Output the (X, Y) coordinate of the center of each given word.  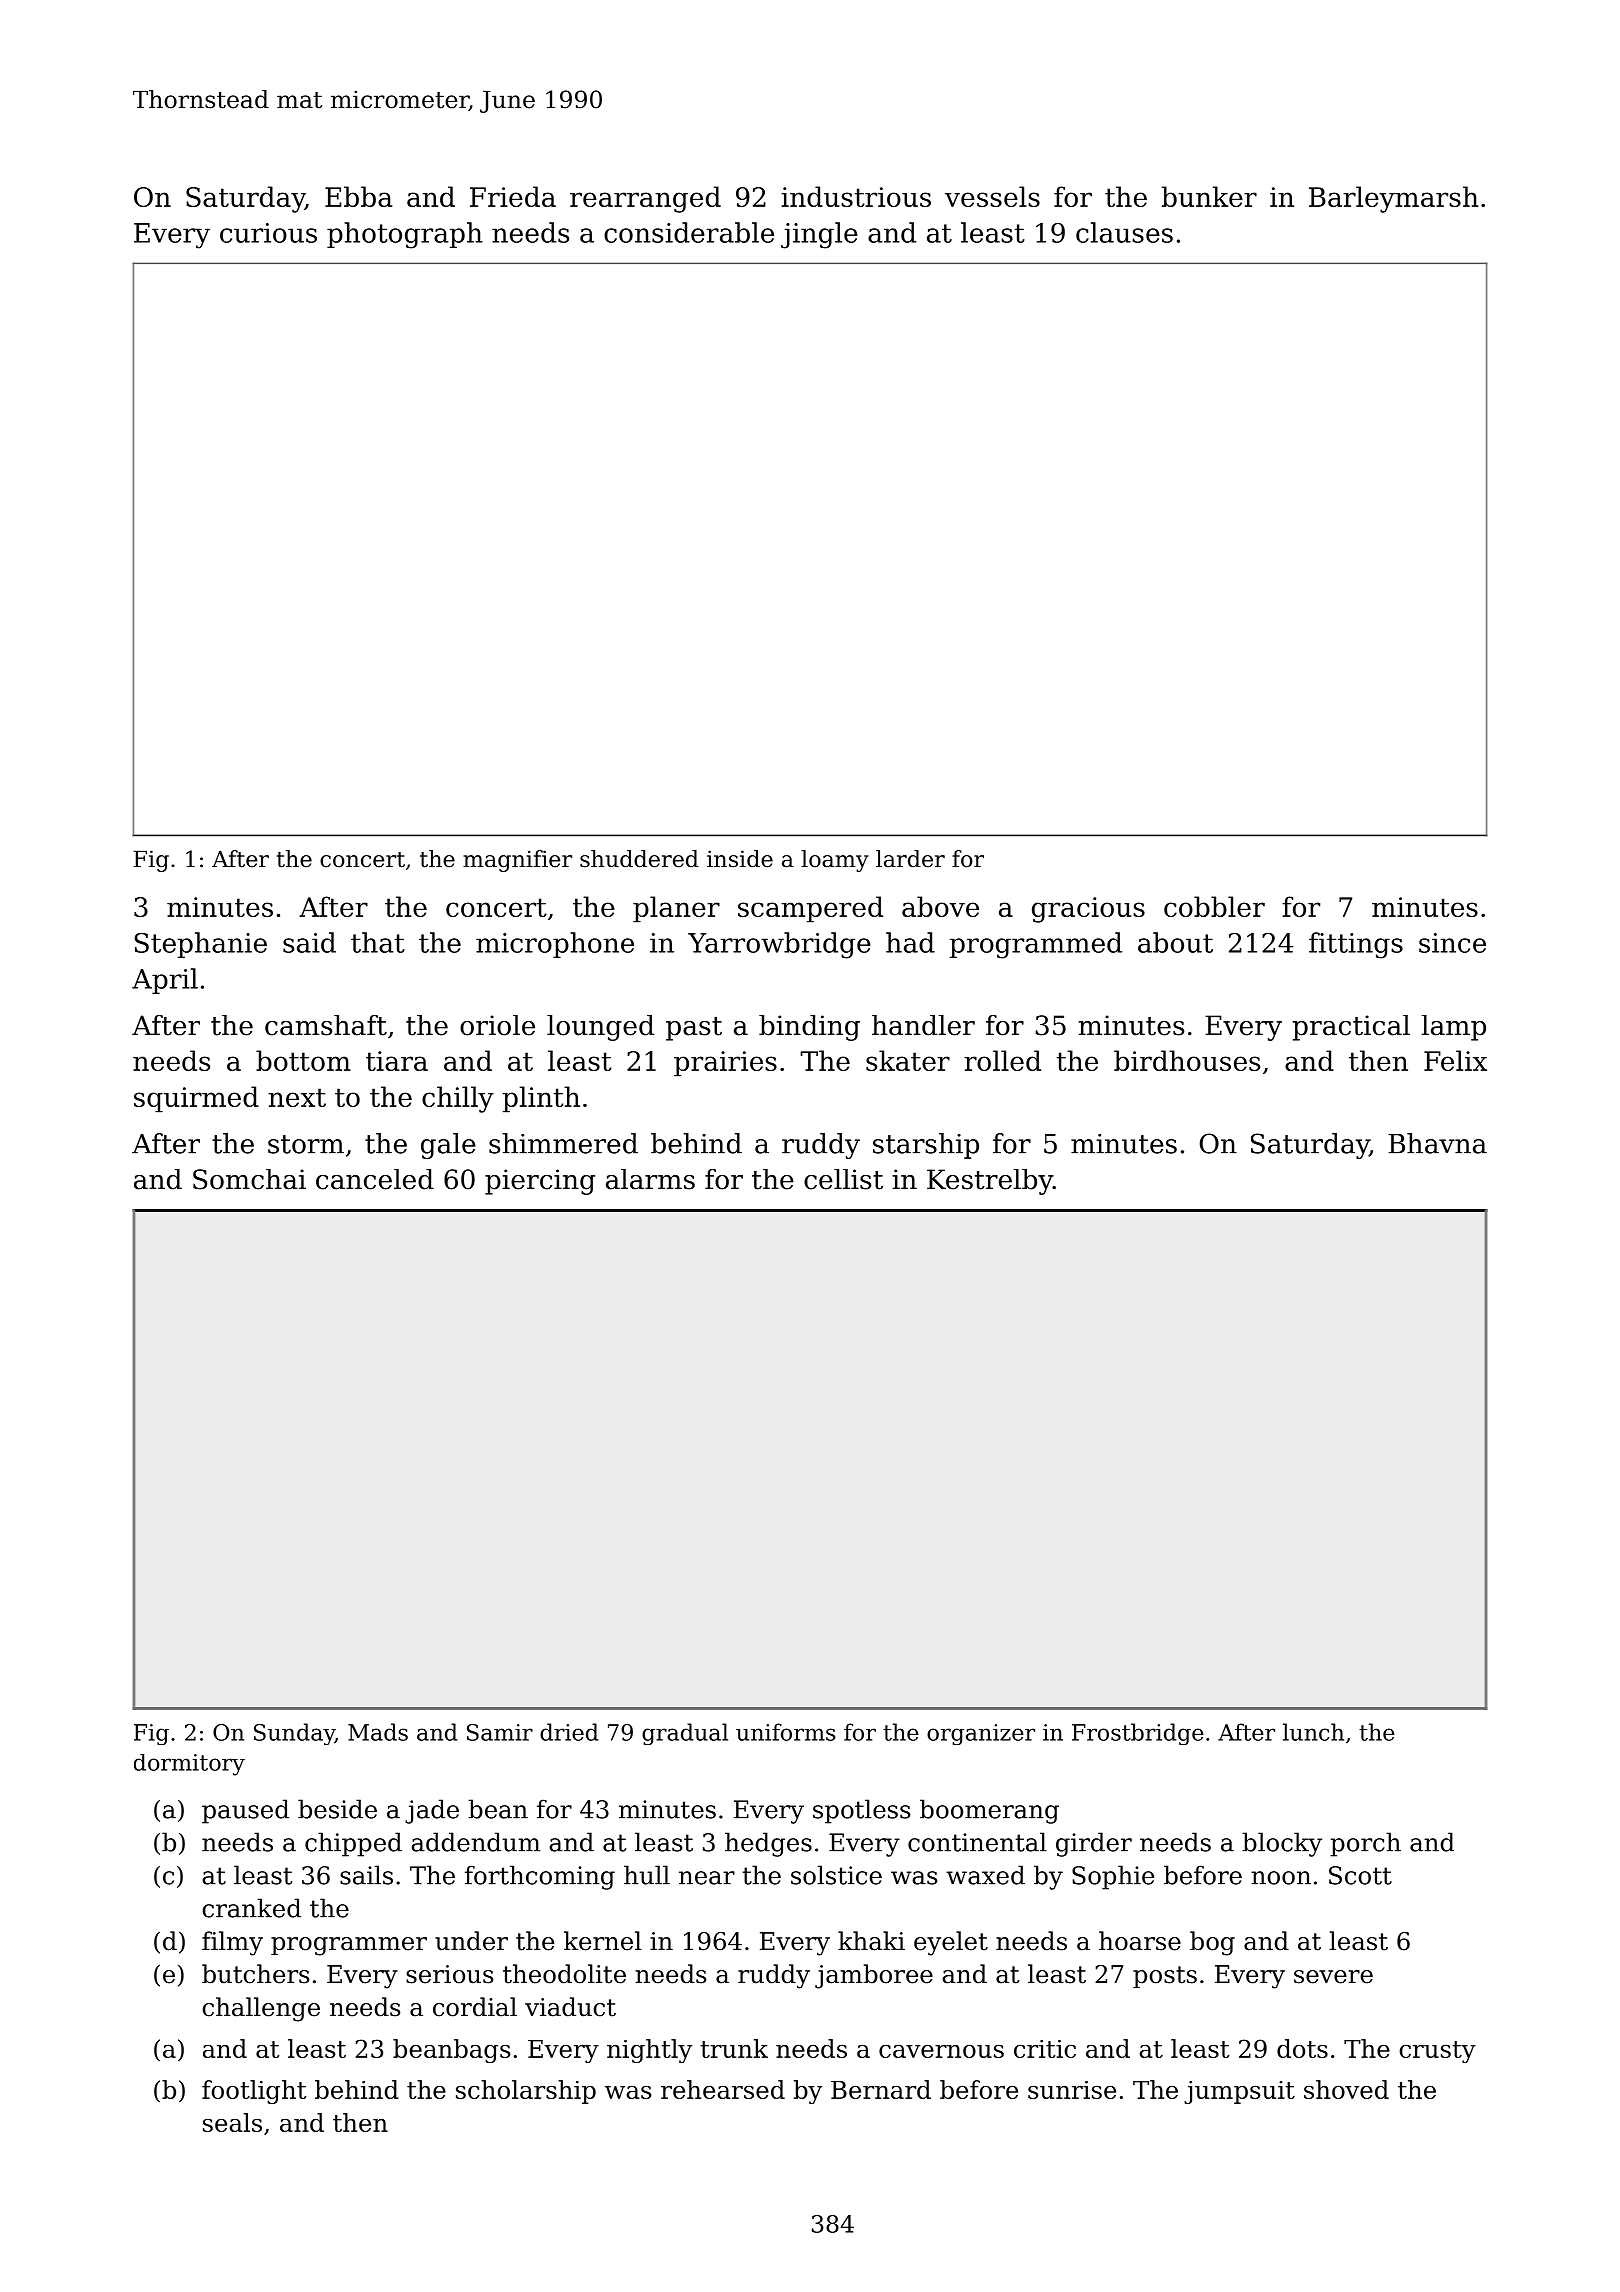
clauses (1124, 232)
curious (268, 233)
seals (232, 2122)
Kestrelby (990, 1182)
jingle (819, 235)
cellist (843, 1179)
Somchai (249, 1179)
